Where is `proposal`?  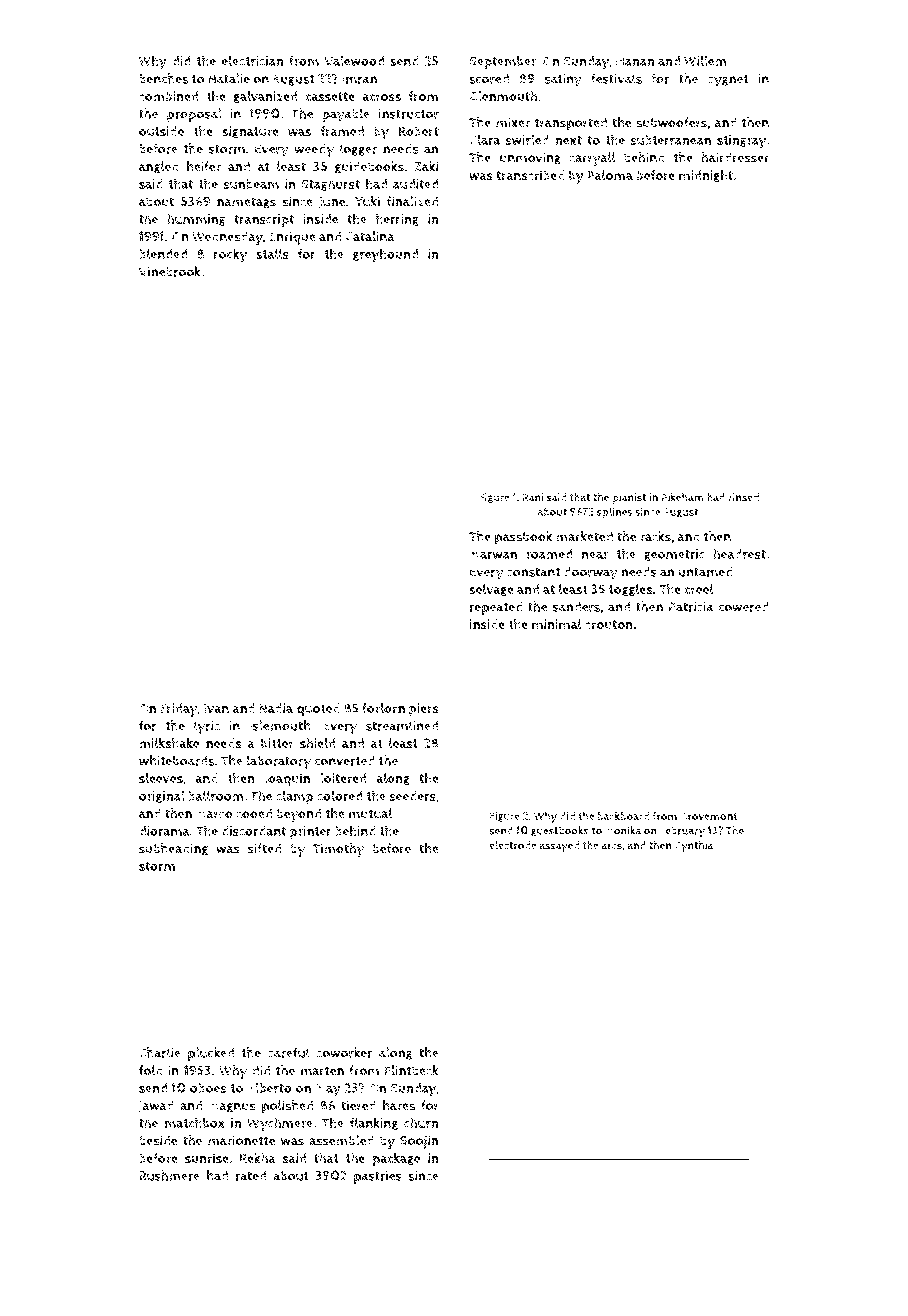
proposal is located at coordinates (194, 115).
